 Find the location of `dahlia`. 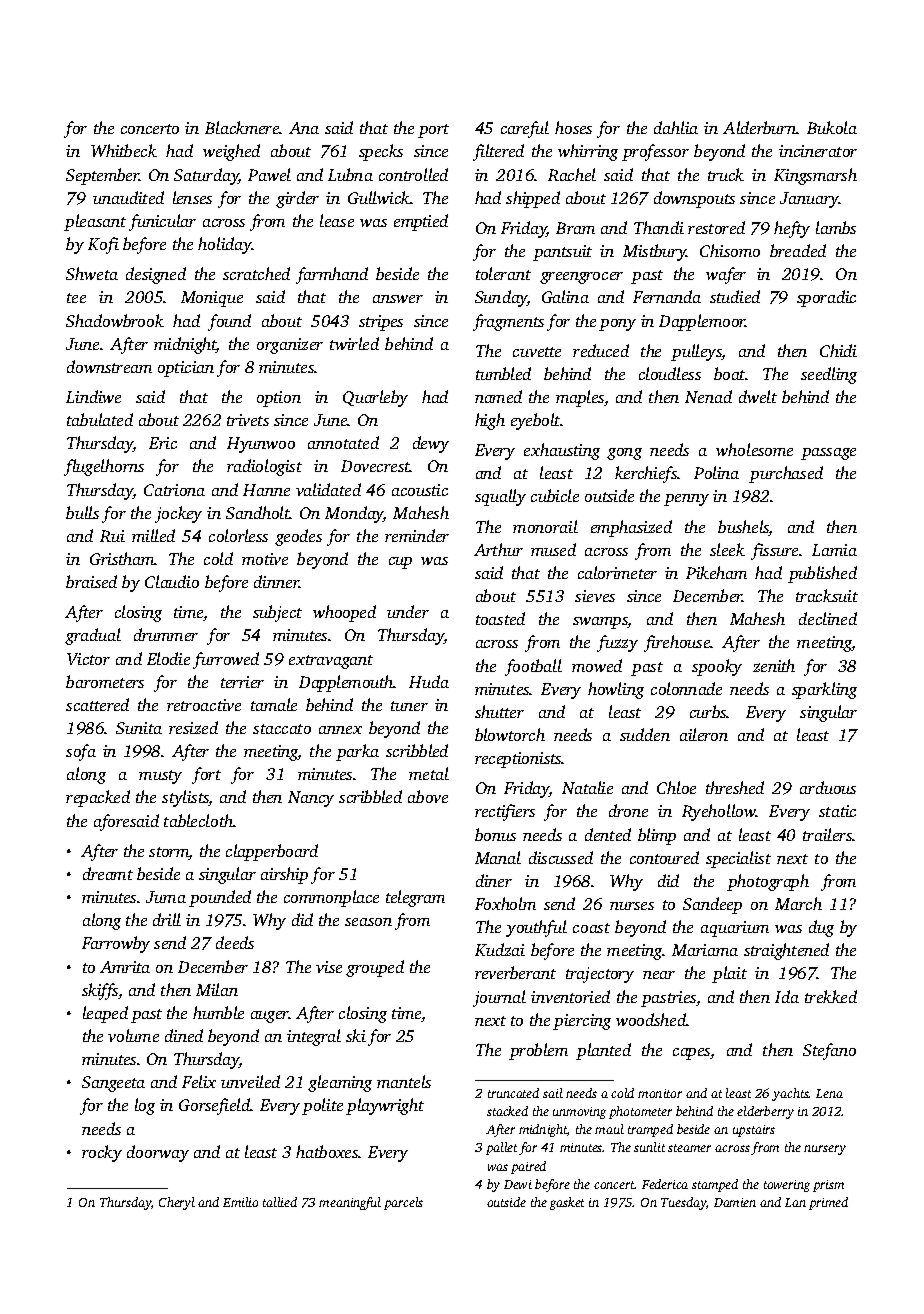

dahlia is located at coordinates (676, 127).
